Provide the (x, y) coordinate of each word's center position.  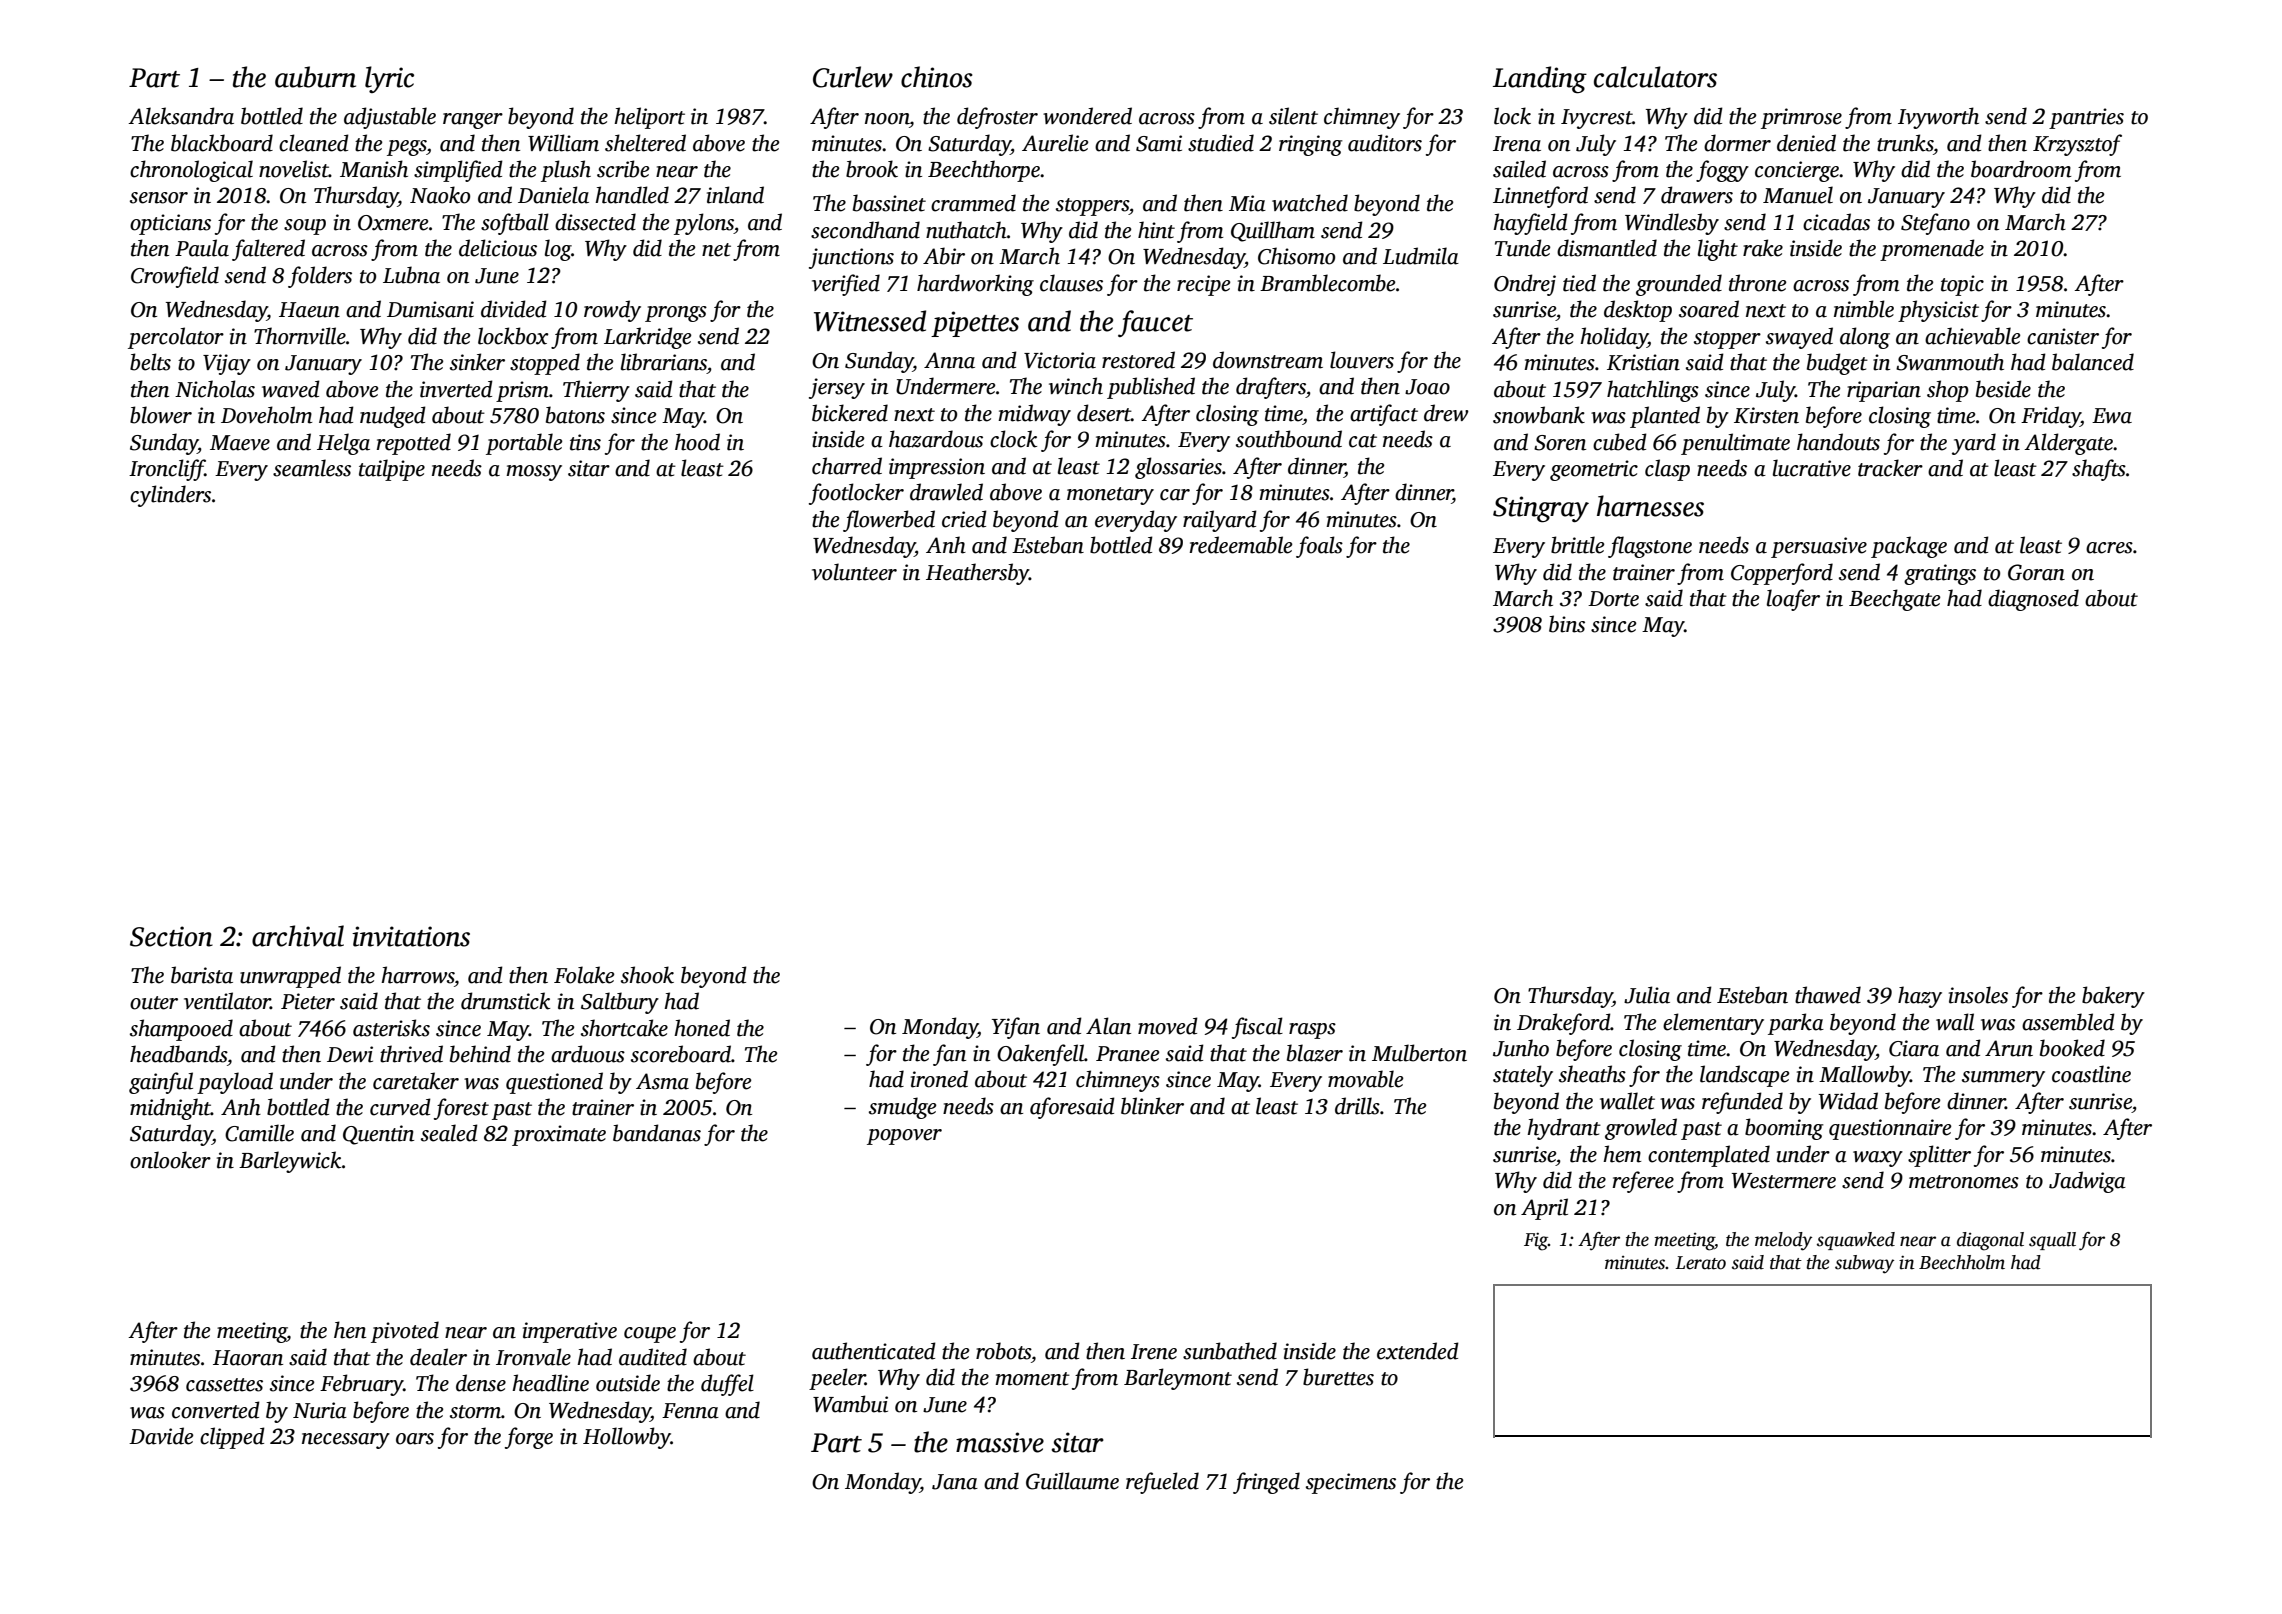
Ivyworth (1938, 118)
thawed (1828, 995)
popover (904, 1137)
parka (1796, 1024)
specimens (1351, 1483)
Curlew (853, 77)
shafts (2099, 470)
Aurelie (1055, 143)
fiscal (1257, 1028)
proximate (559, 1135)
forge (529, 1438)
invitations (411, 936)
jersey (837, 388)
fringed (1266, 1483)
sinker (477, 362)
